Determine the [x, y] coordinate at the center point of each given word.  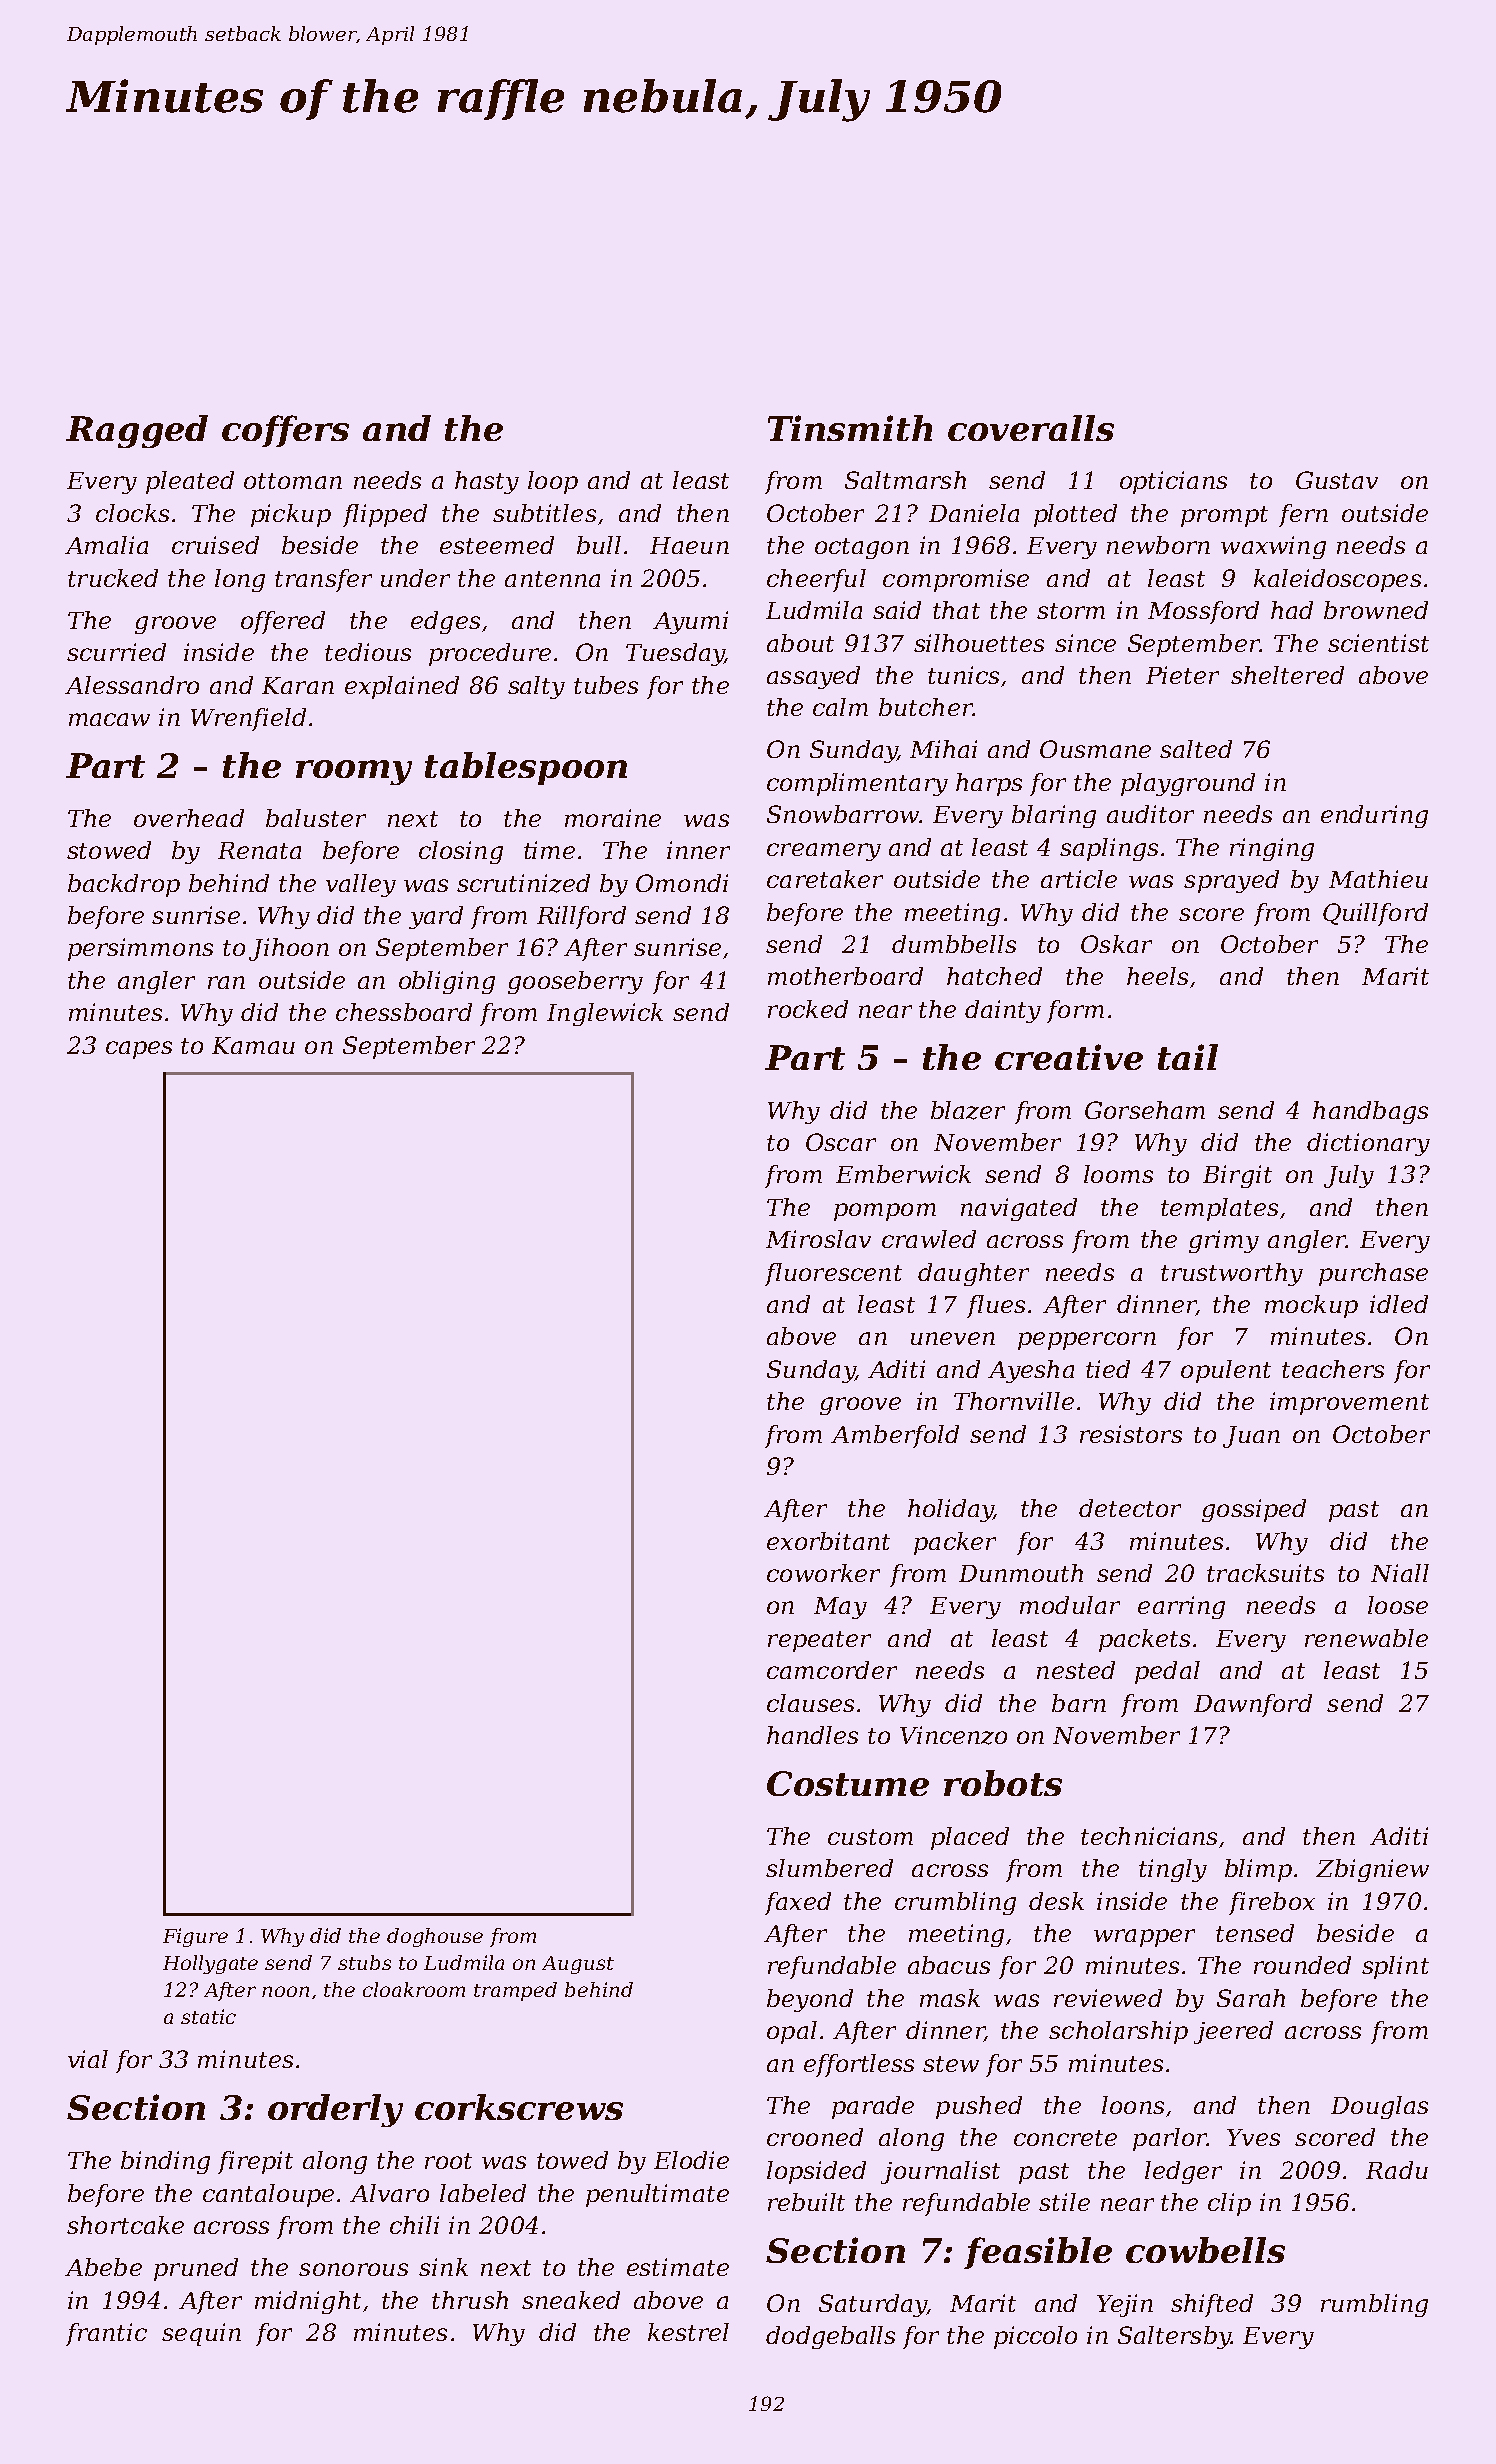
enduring [1374, 816]
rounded [1302, 1965]
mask [950, 1998]
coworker [823, 1573]
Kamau [253, 1045]
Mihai [943, 749]
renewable [1366, 1638]
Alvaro [389, 2193]
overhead [189, 818]
